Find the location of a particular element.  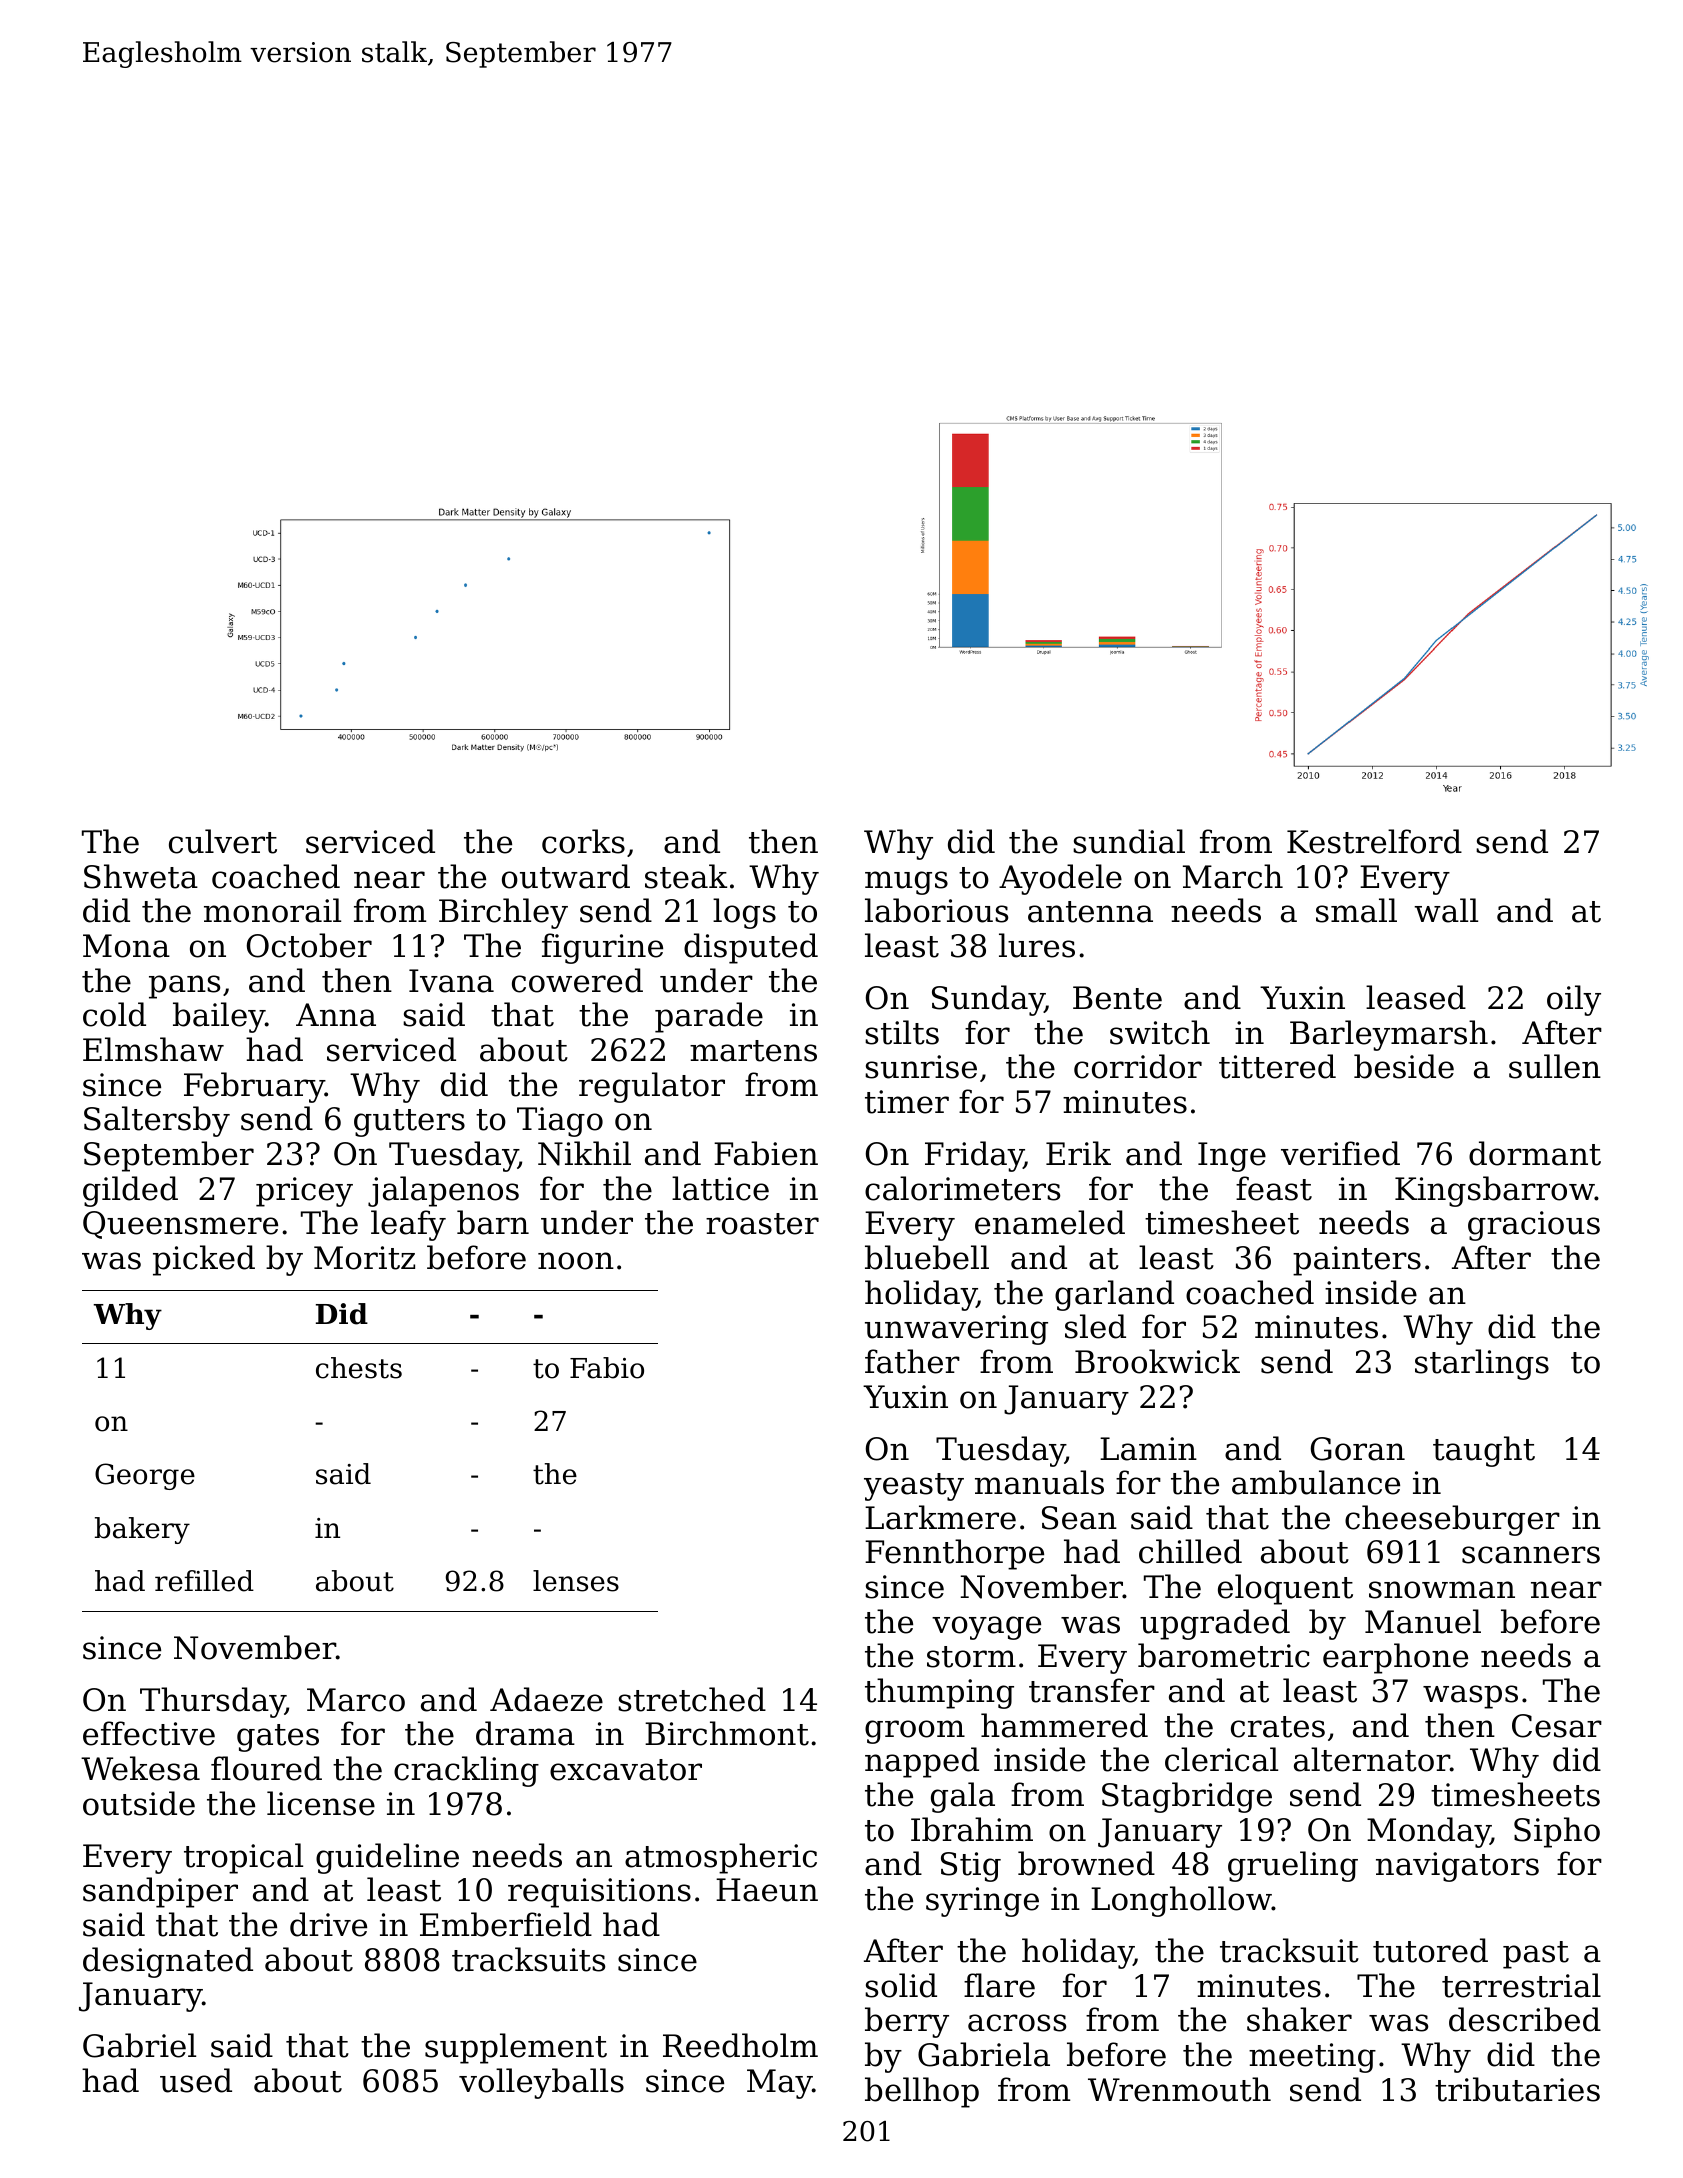

shaker is located at coordinates (1299, 2019).
